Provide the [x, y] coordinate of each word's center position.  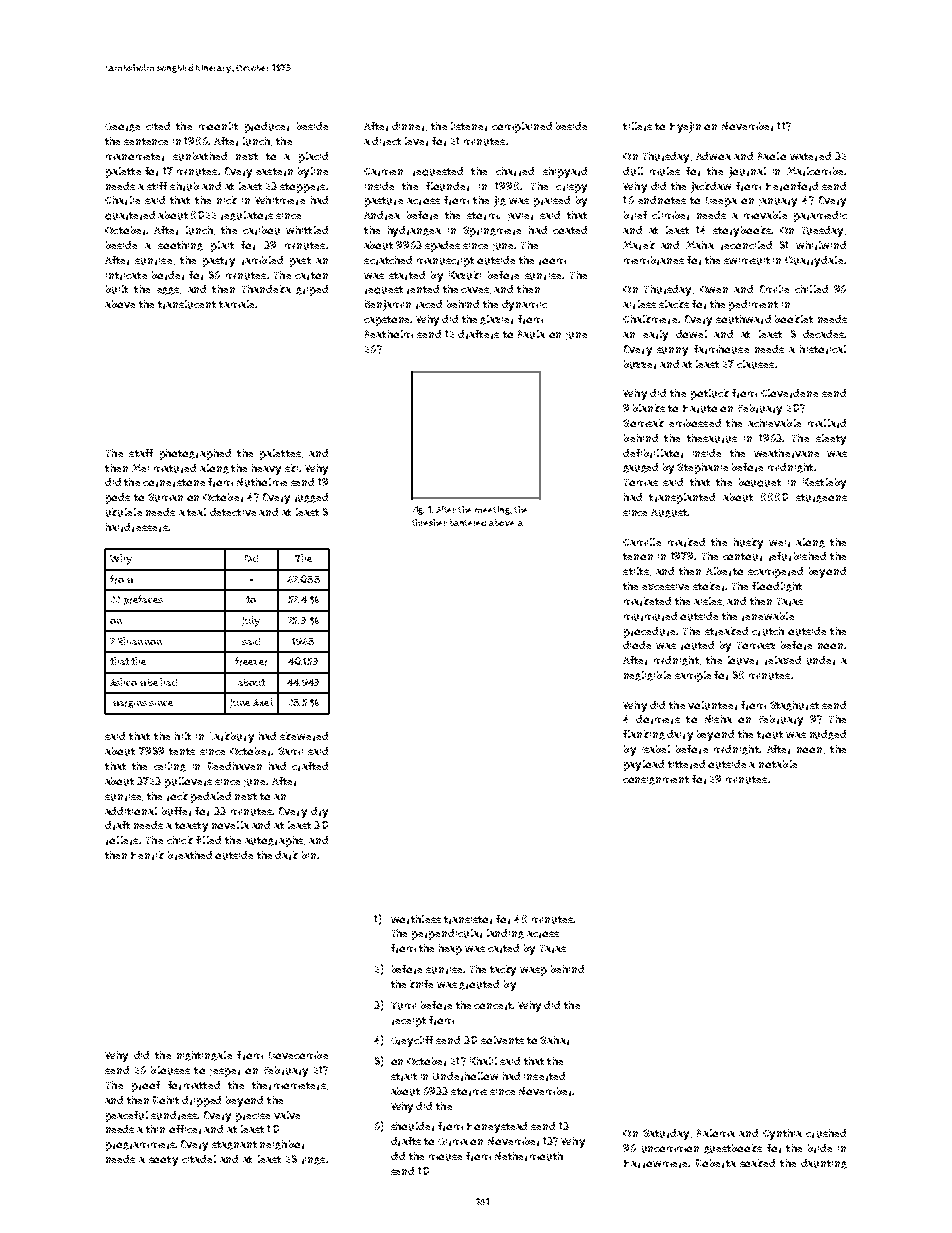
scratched [388, 260]
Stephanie [702, 468]
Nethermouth [529, 1156]
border [168, 275]
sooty [163, 1161]
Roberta [716, 1163]
